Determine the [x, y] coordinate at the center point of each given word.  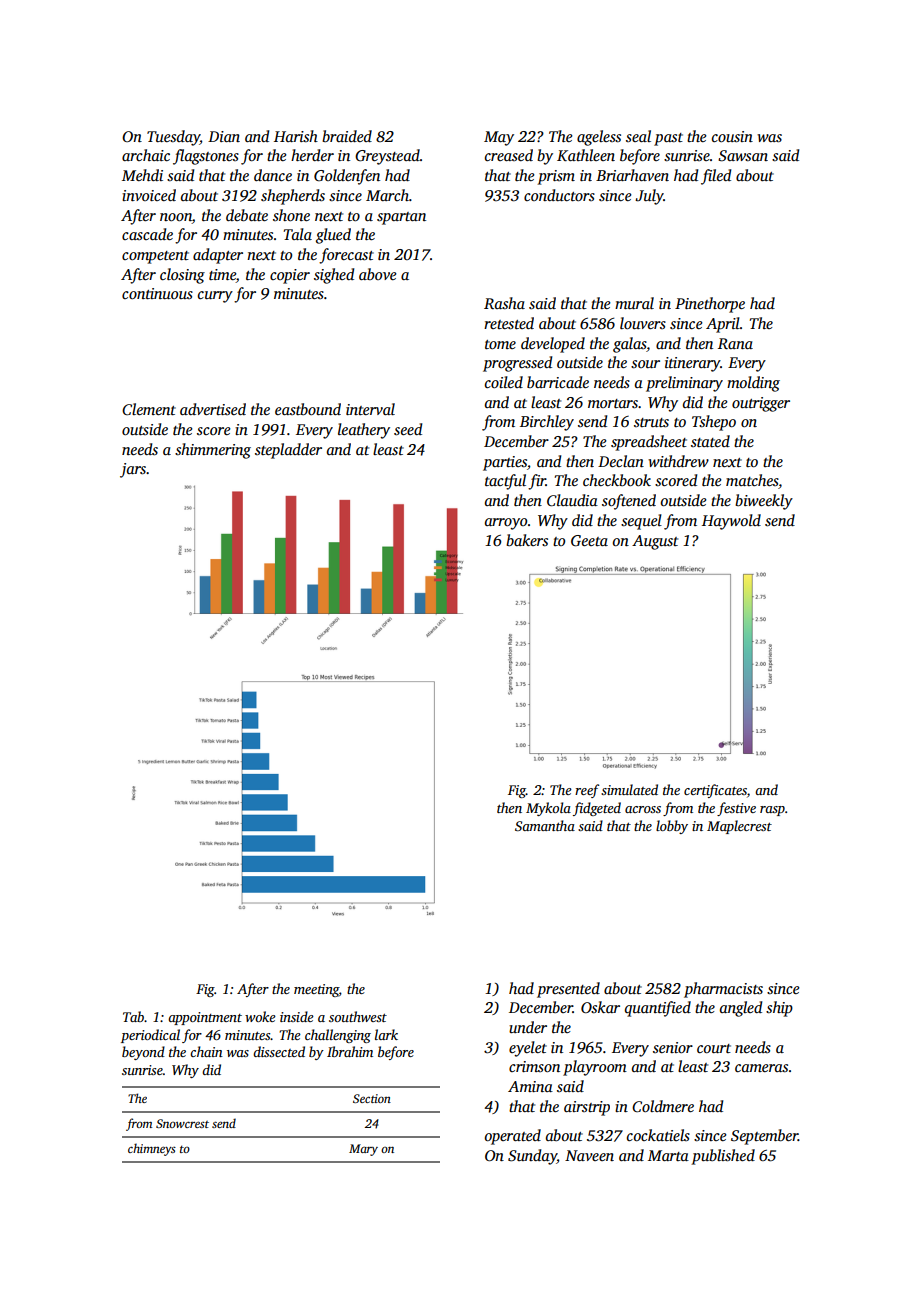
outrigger [761, 404]
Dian [224, 136]
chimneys [152, 1149]
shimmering [213, 451]
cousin [732, 136]
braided [347, 136]
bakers [527, 540]
